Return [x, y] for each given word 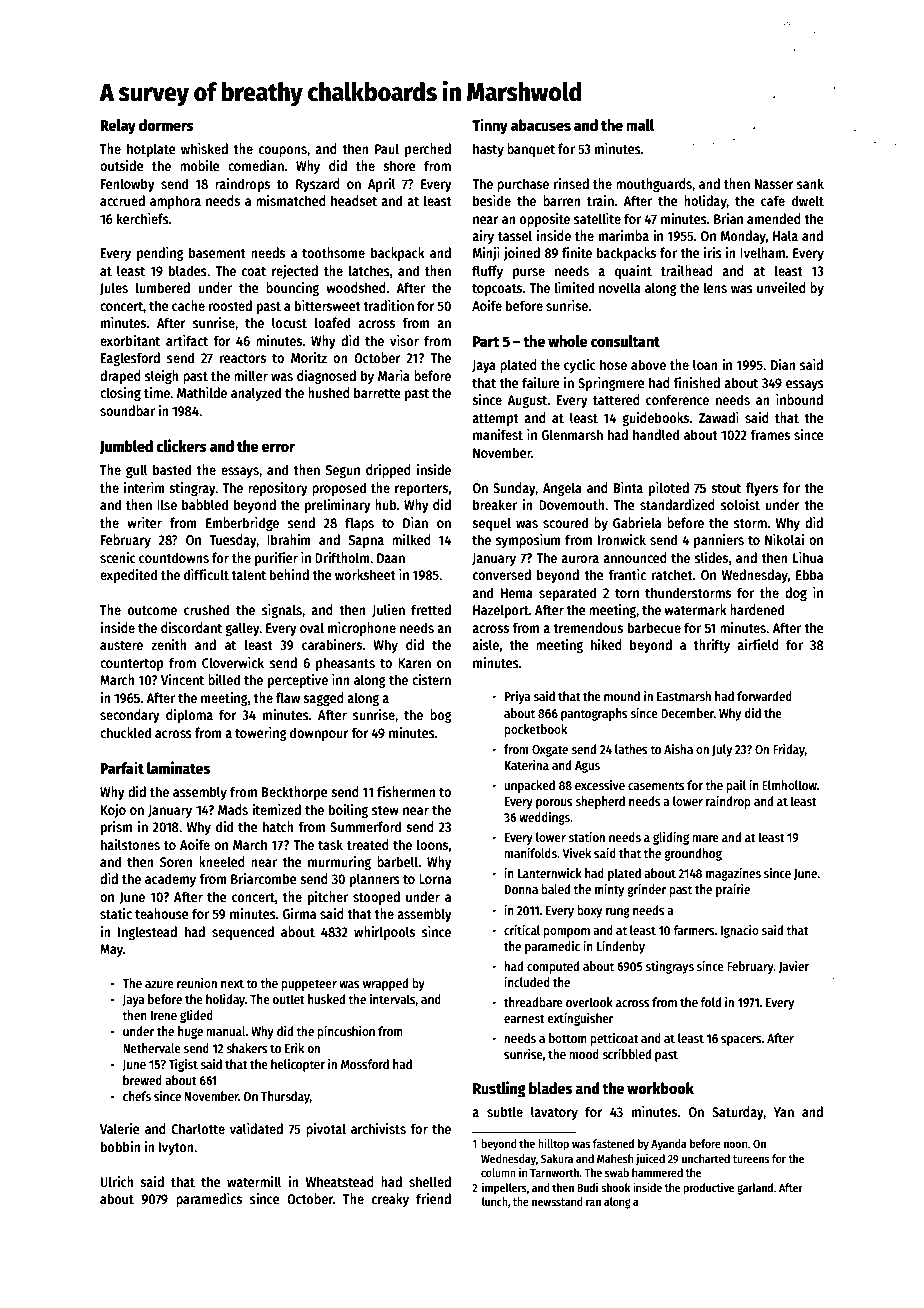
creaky [390, 1200]
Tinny [490, 126]
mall [640, 125]
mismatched [291, 200]
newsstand [557, 1201]
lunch [495, 1201]
